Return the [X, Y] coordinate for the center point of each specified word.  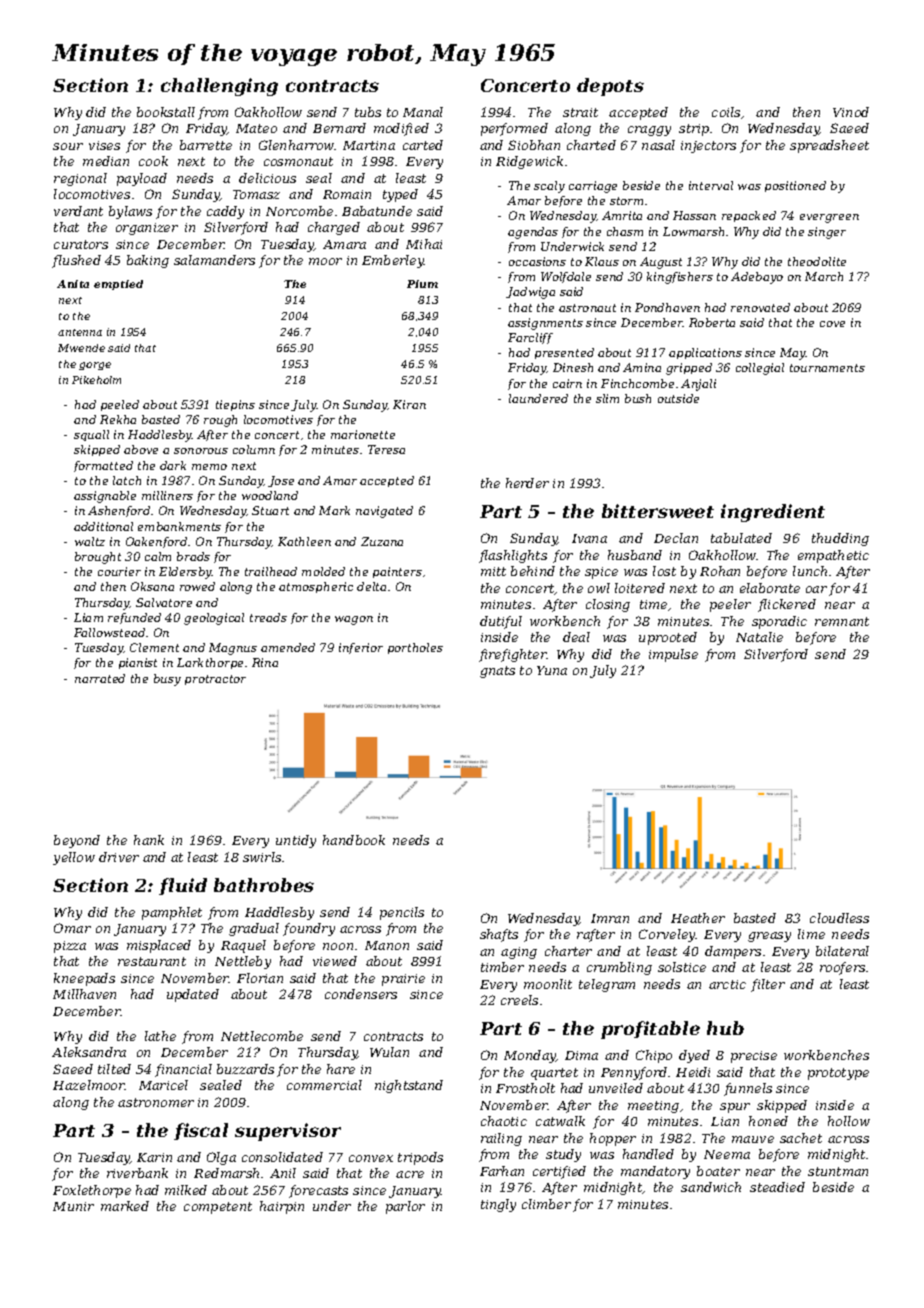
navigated [384, 512]
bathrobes [264, 885]
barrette [206, 145]
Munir [73, 1206]
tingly [498, 1205]
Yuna [552, 670]
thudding [840, 539]
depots [610, 87]
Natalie [759, 637]
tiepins [235, 405]
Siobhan [534, 145]
